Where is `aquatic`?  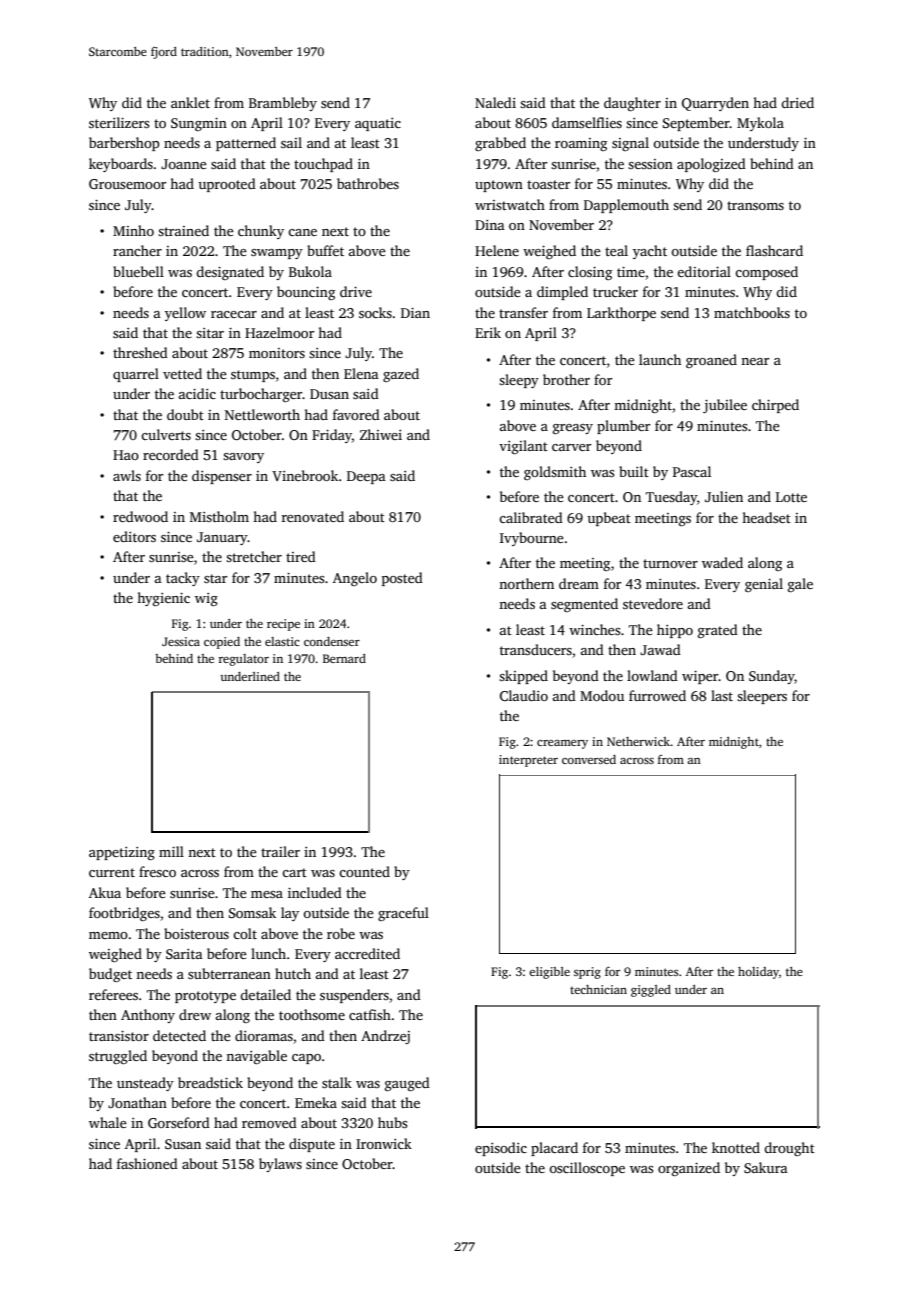 aquatic is located at coordinates (378, 124).
